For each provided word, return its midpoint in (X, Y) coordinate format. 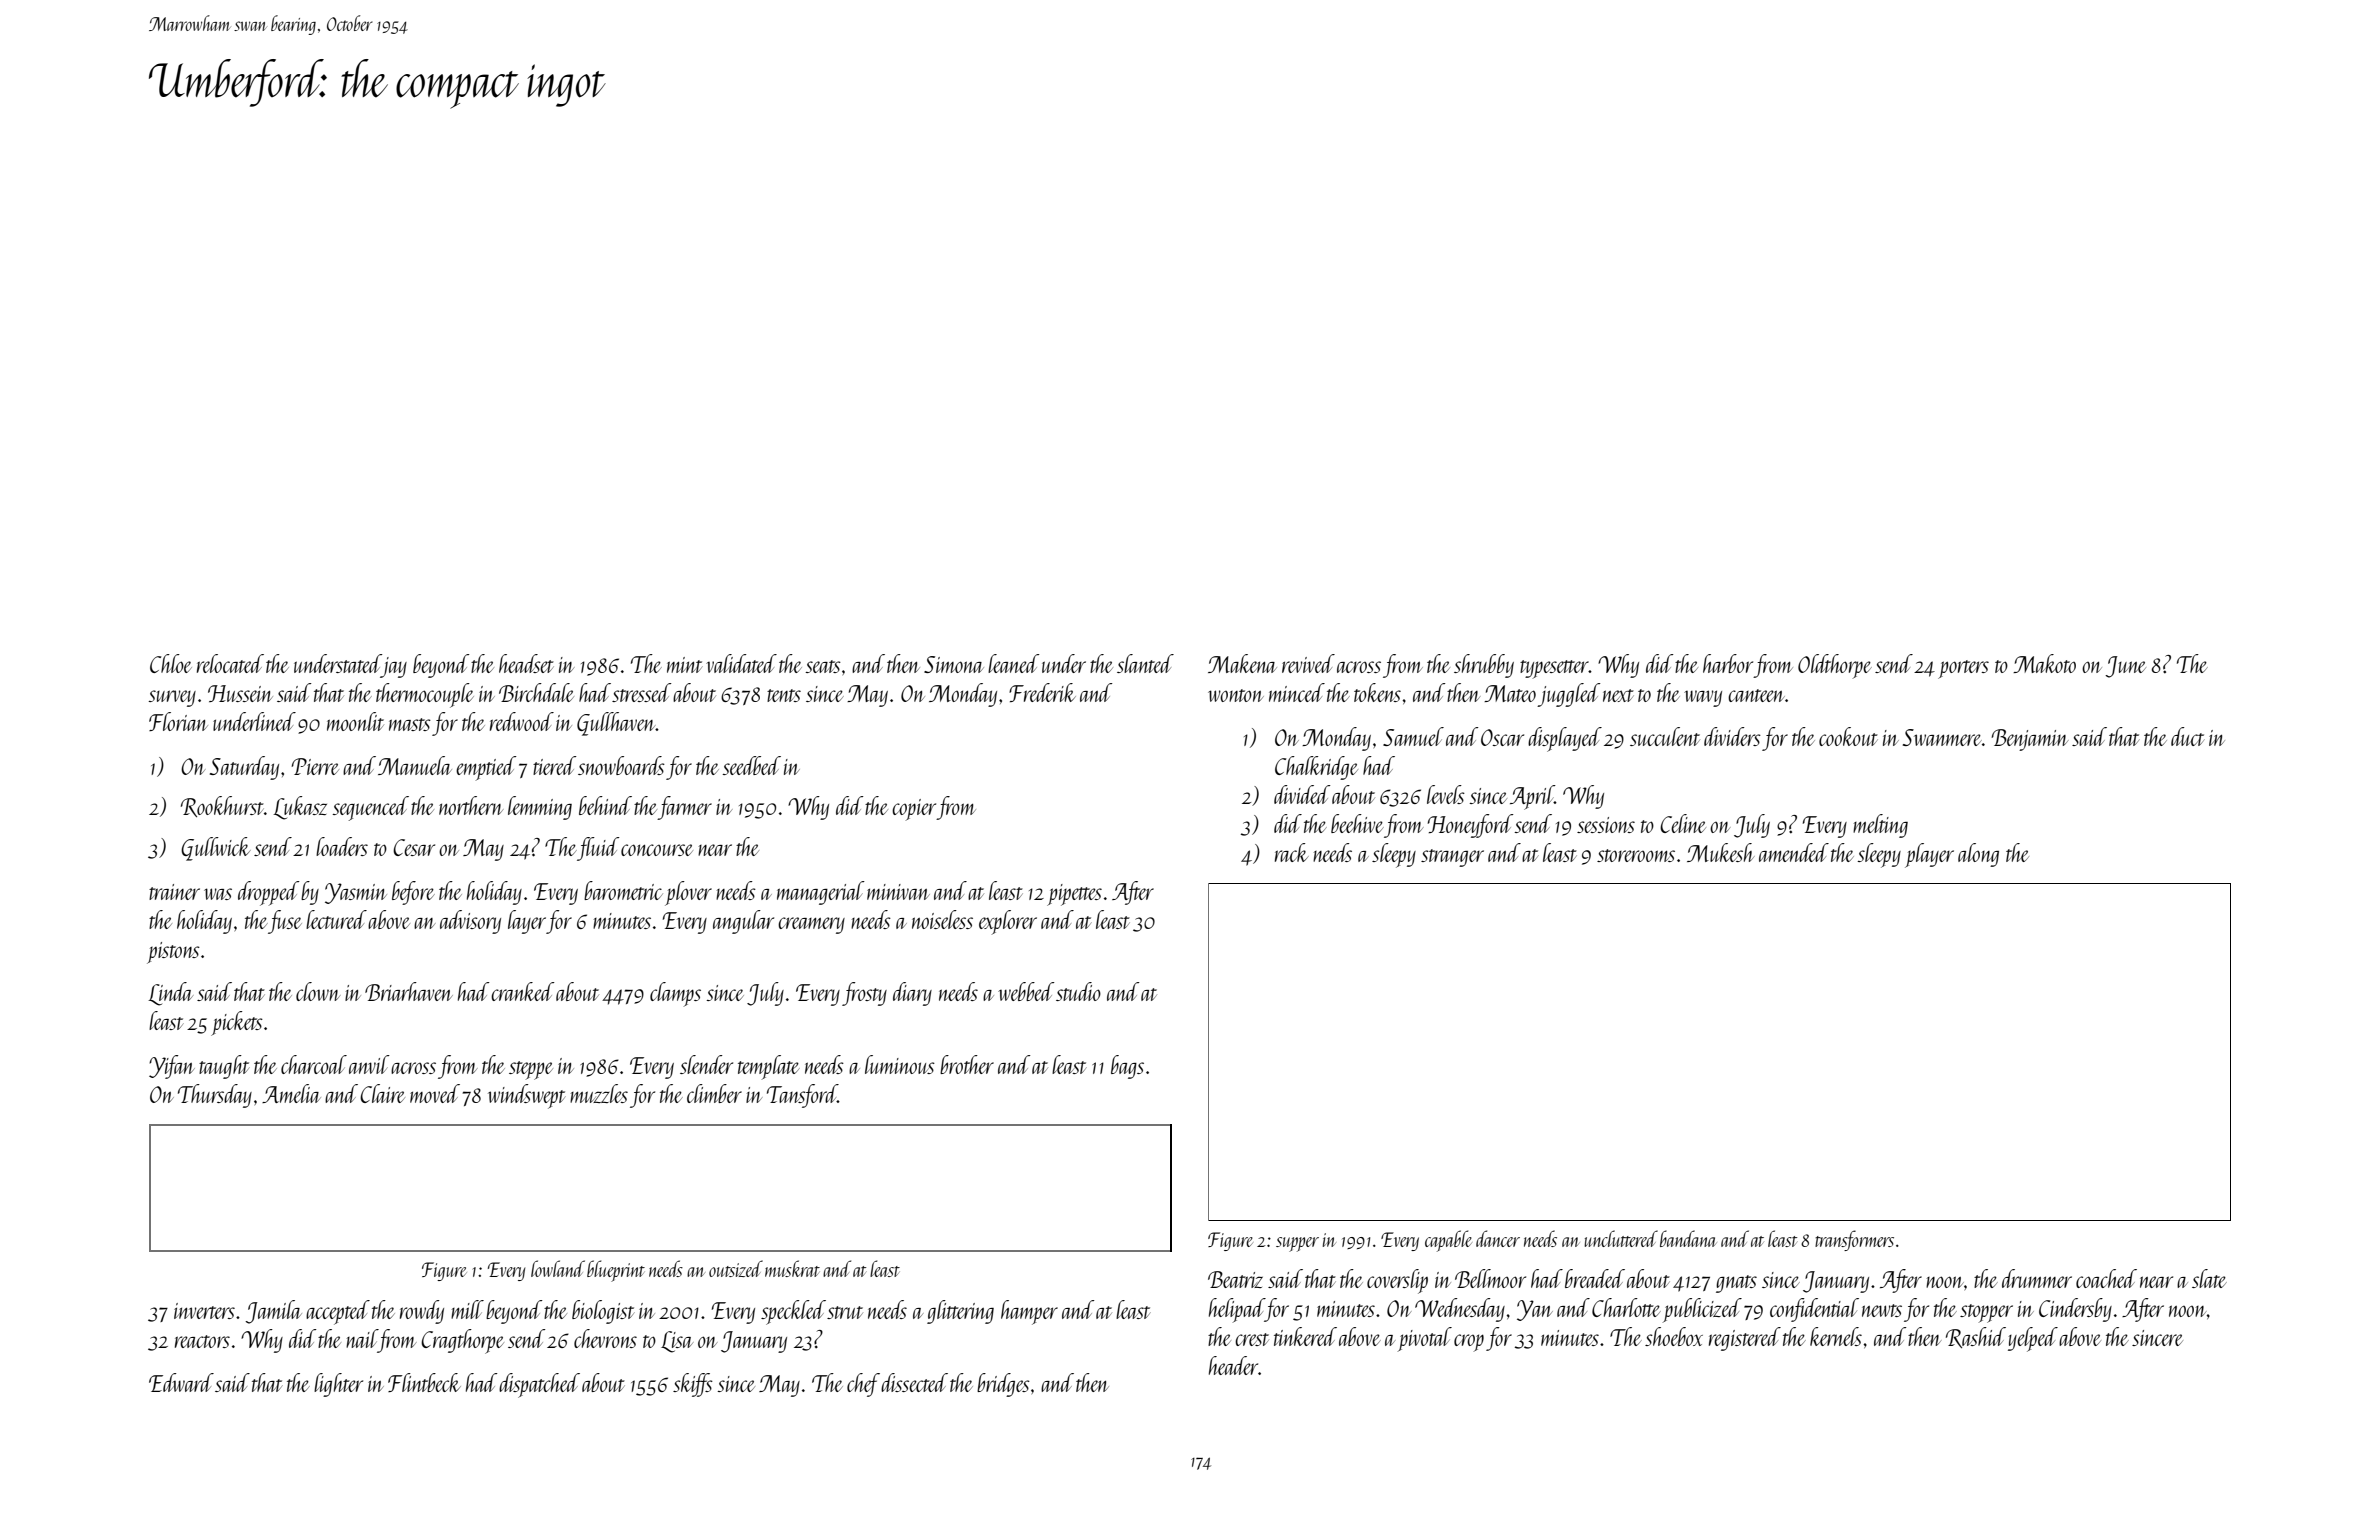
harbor (1728, 663)
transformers (1854, 1240)
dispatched (539, 1385)
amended (1794, 852)
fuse (285, 922)
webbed (1026, 991)
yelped (2033, 1339)
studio (1078, 991)
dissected (914, 1382)
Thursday (215, 1096)
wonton (1236, 695)
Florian (178, 721)
